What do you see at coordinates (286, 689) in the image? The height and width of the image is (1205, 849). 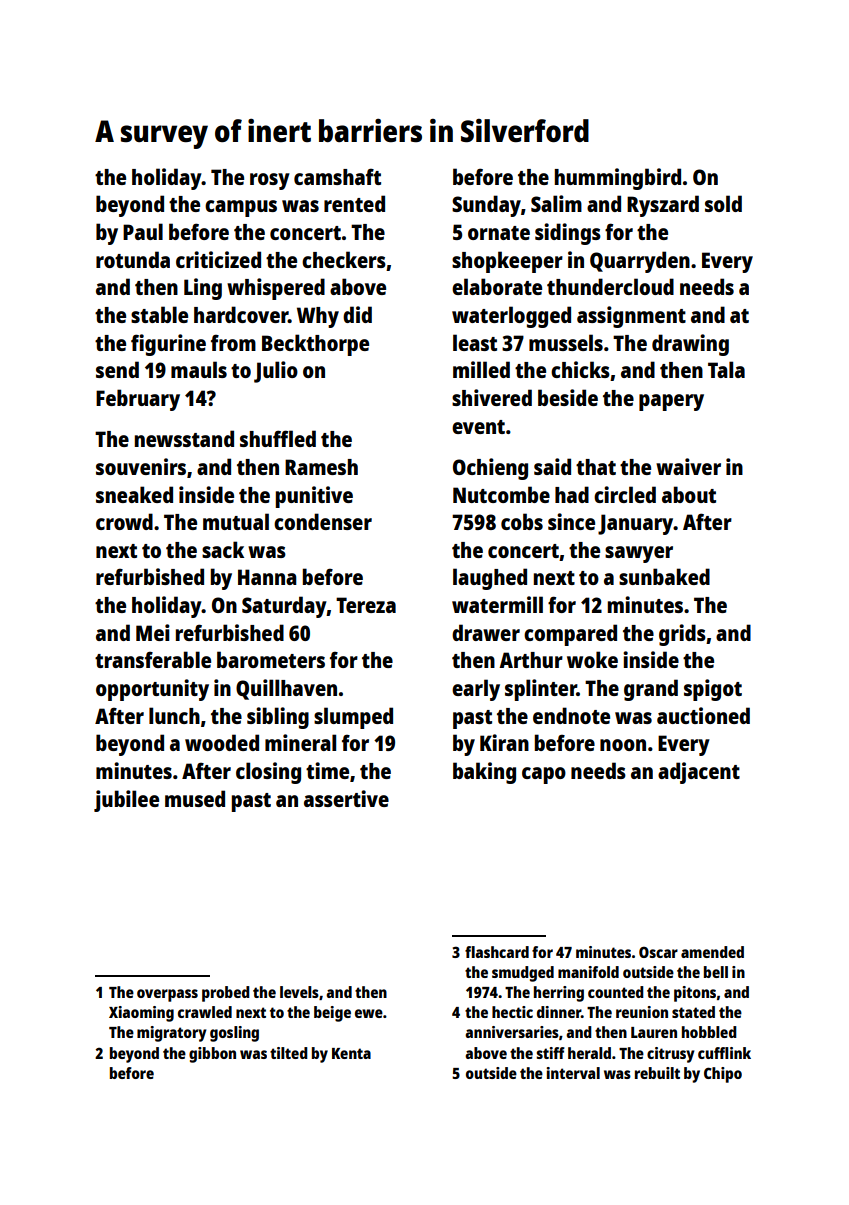 I see `Quillhaven` at bounding box center [286, 689].
